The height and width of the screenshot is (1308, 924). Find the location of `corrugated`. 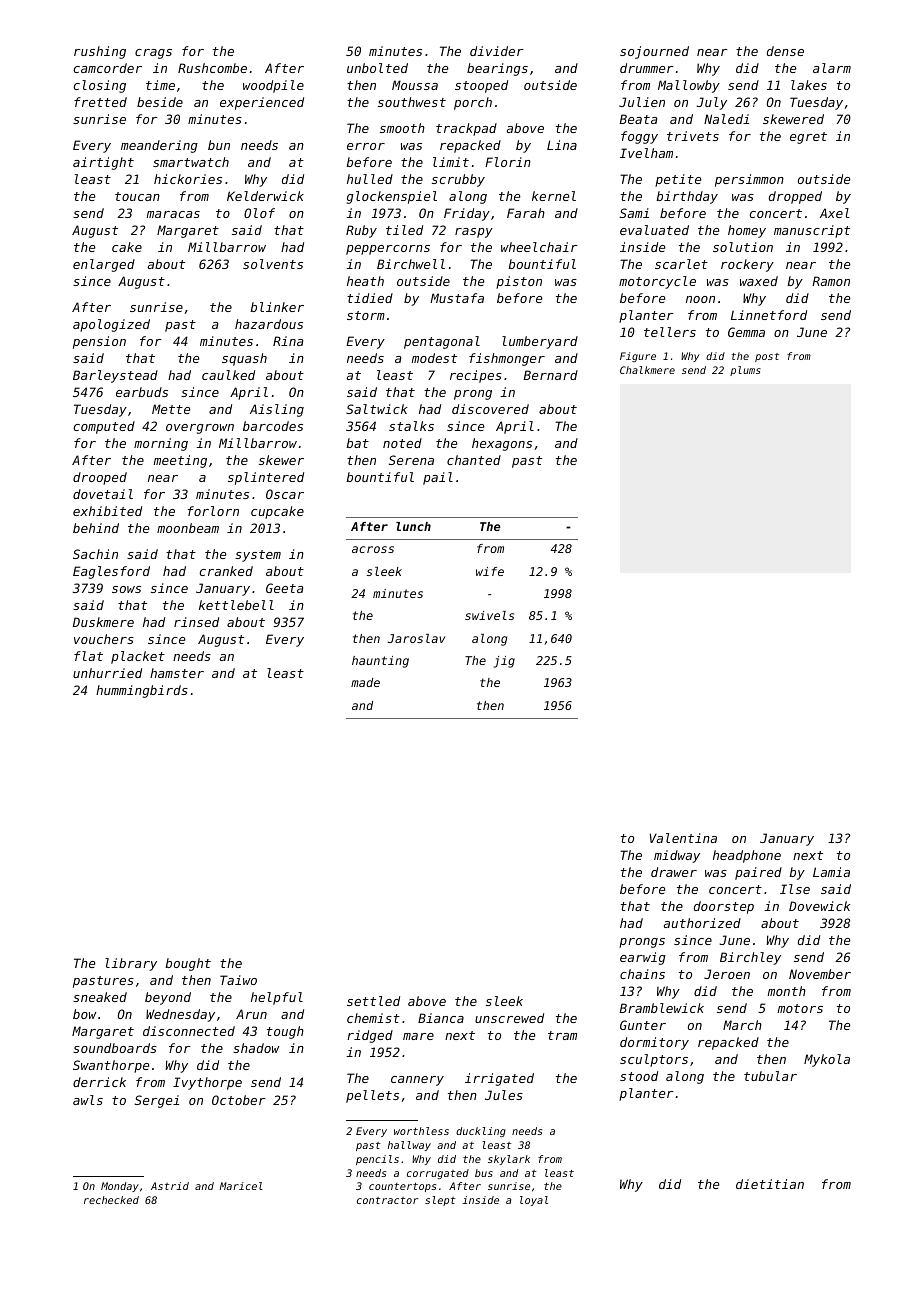

corrugated is located at coordinates (438, 1174).
